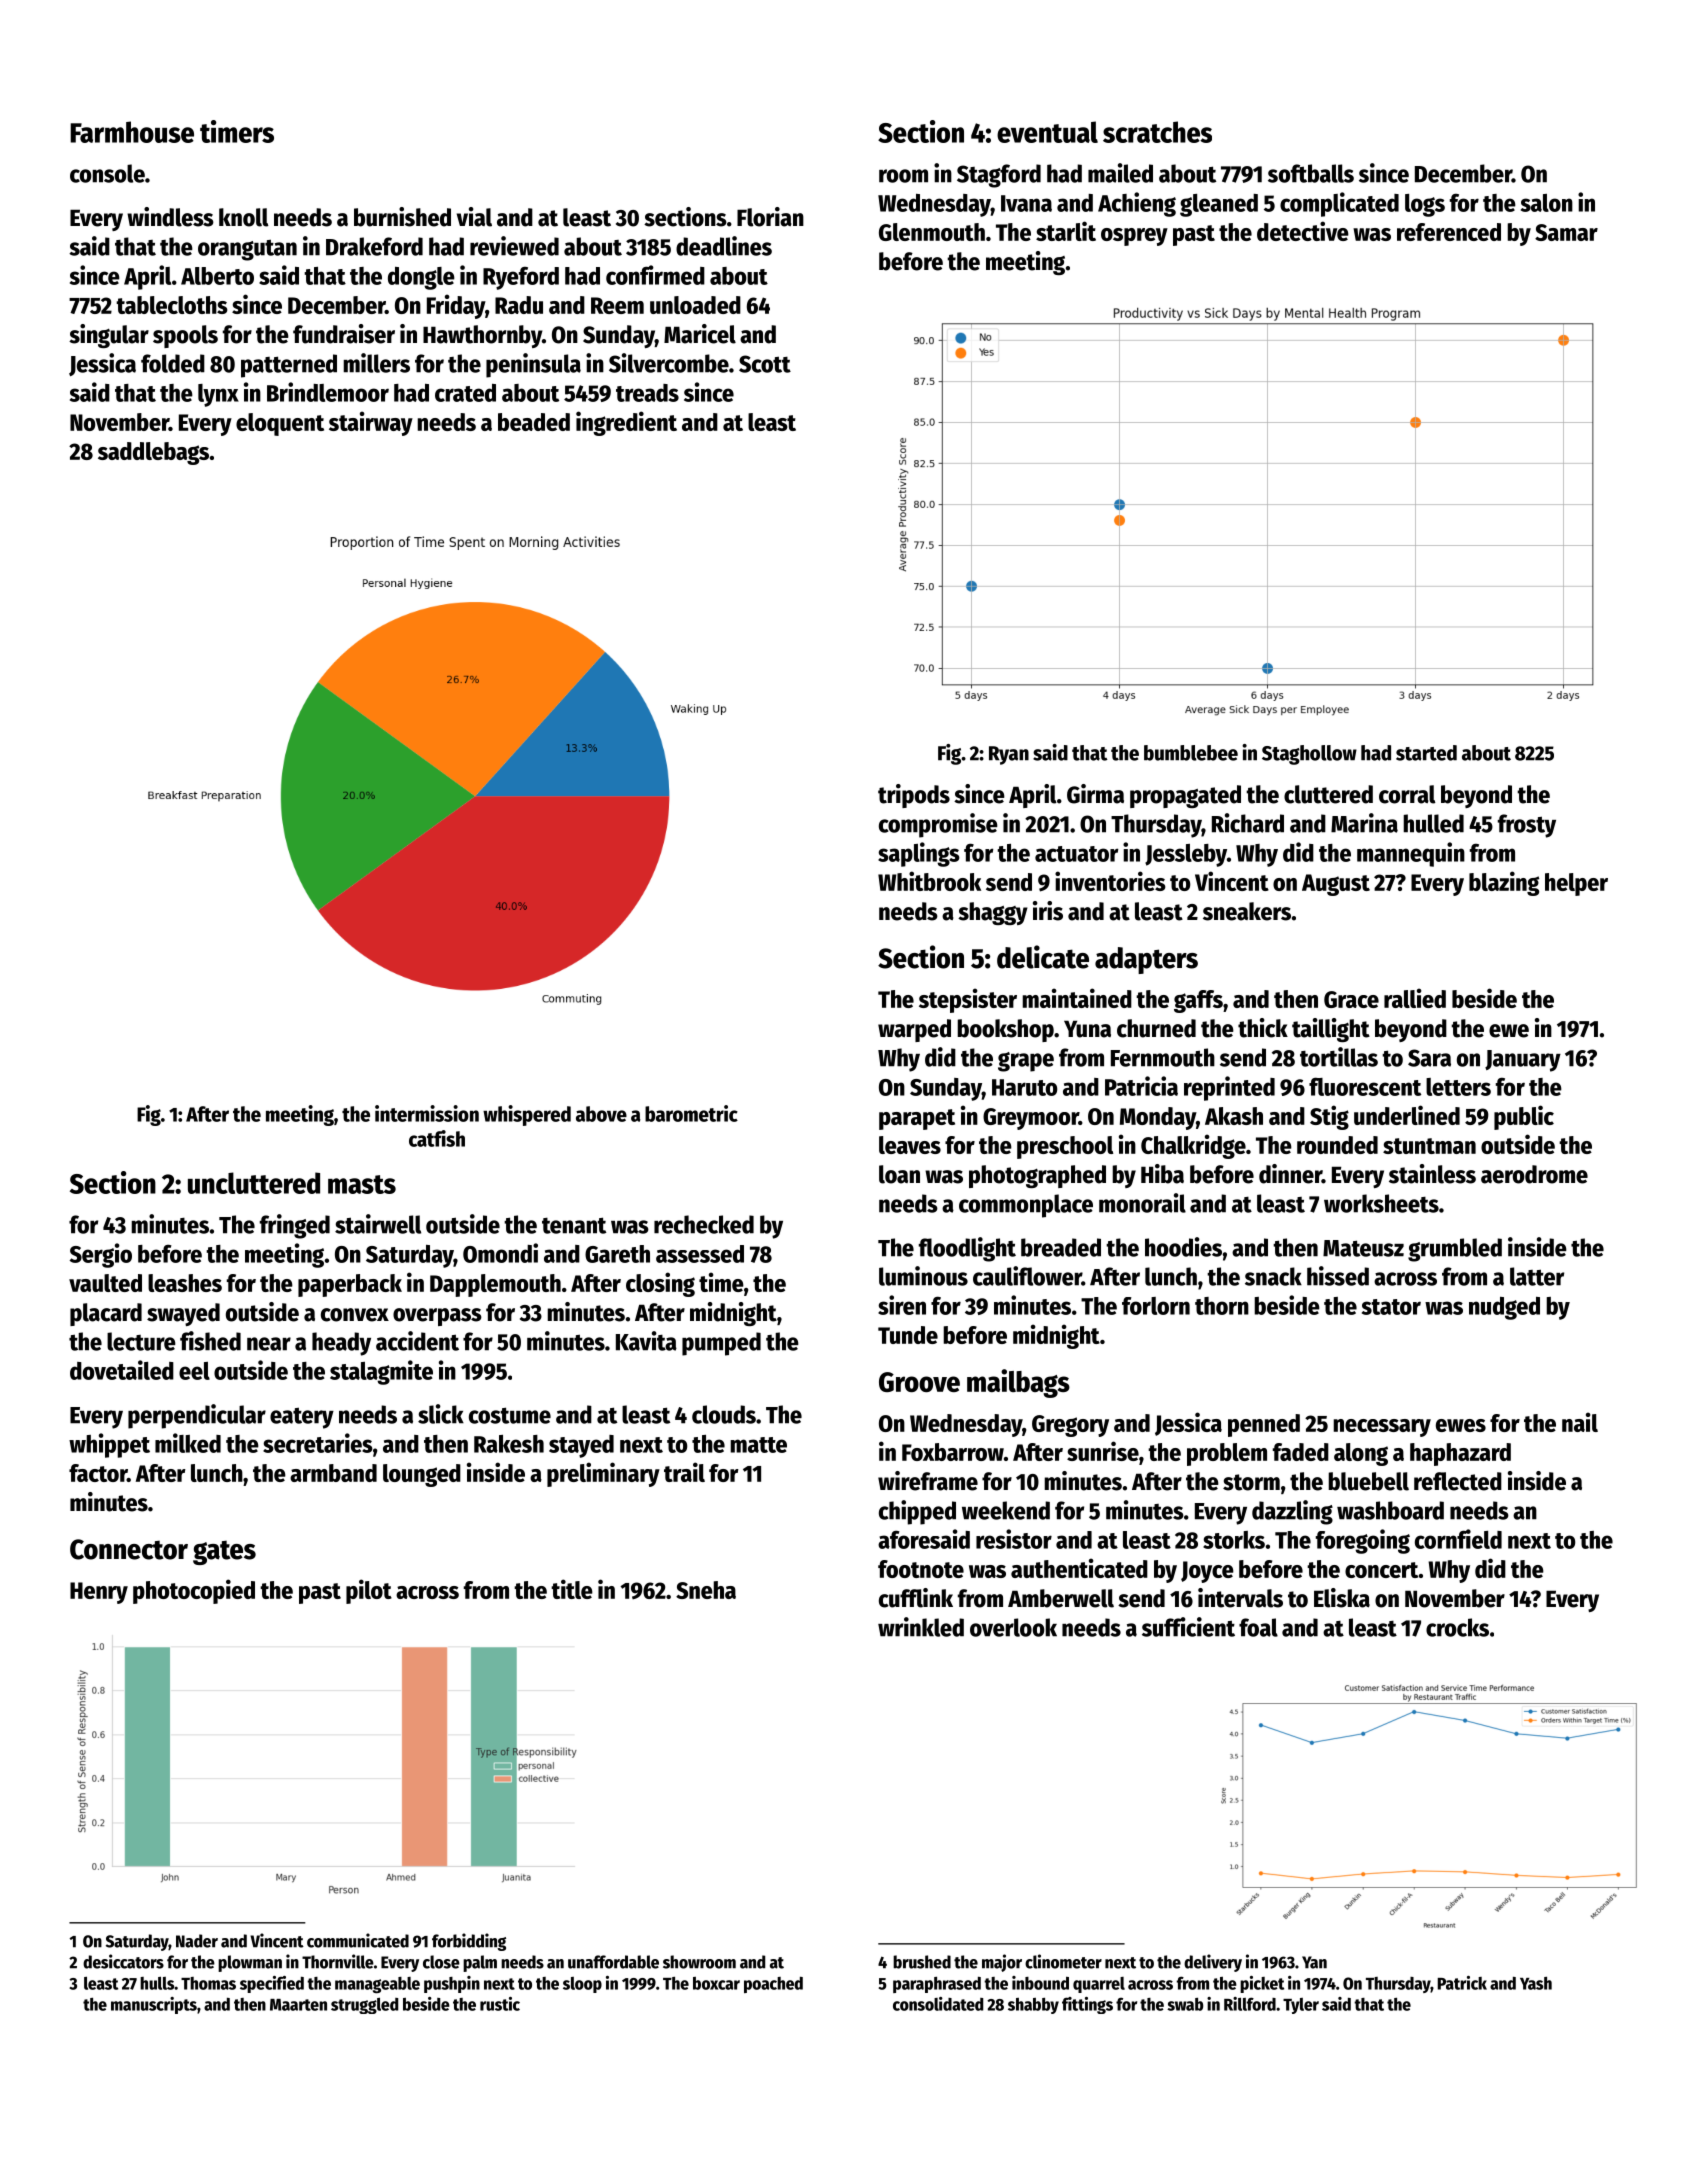  I want to click on saddlebags, so click(153, 453).
